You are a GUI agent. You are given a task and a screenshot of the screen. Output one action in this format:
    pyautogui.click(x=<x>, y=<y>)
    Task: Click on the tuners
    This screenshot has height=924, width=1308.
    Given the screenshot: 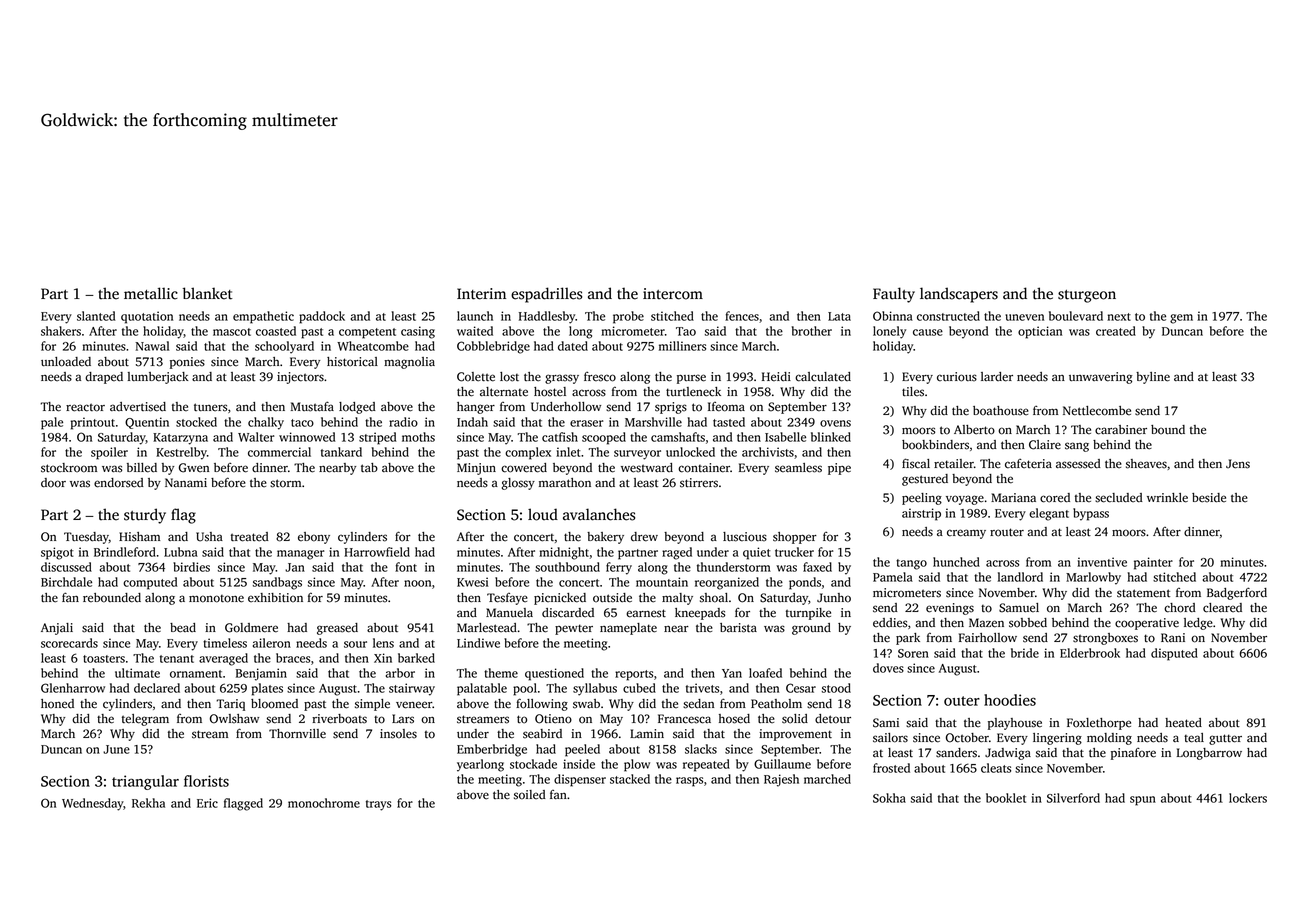 What is the action you would take?
    pyautogui.click(x=210, y=407)
